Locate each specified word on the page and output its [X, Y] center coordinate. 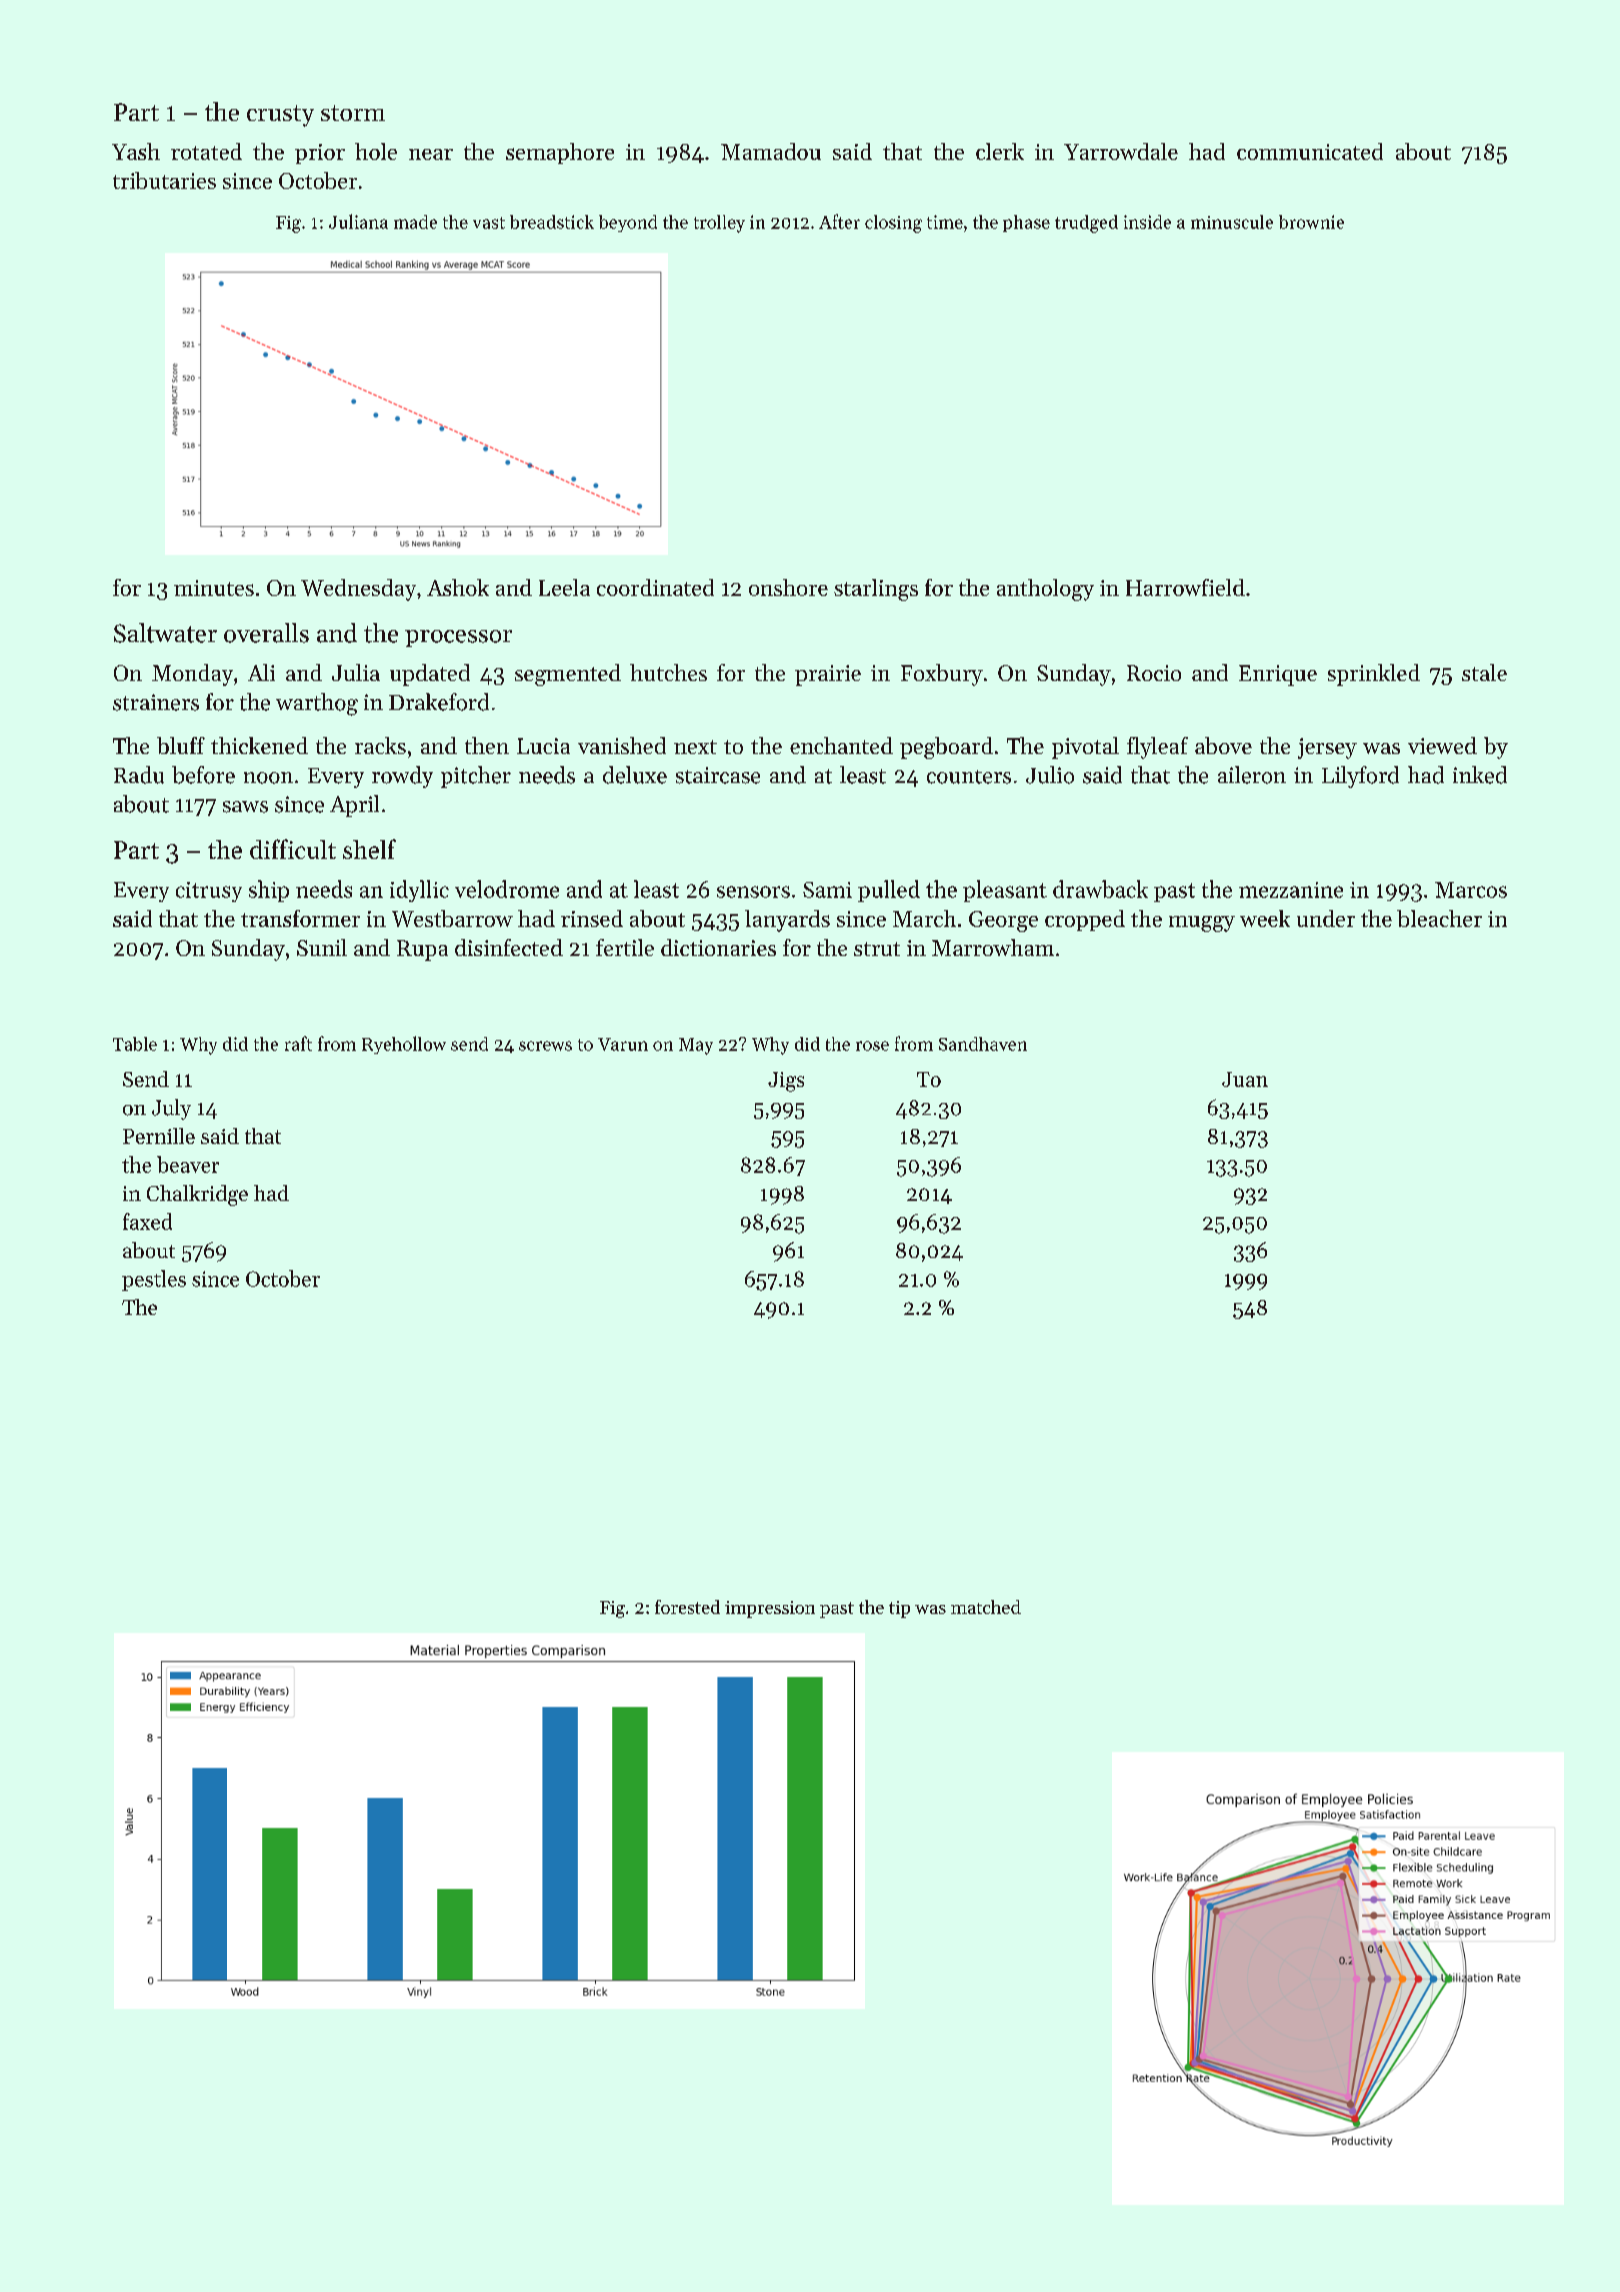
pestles [154, 1280]
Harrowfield [1185, 587]
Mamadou [771, 151]
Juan [1245, 1079]
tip [899, 1609]
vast [489, 223]
